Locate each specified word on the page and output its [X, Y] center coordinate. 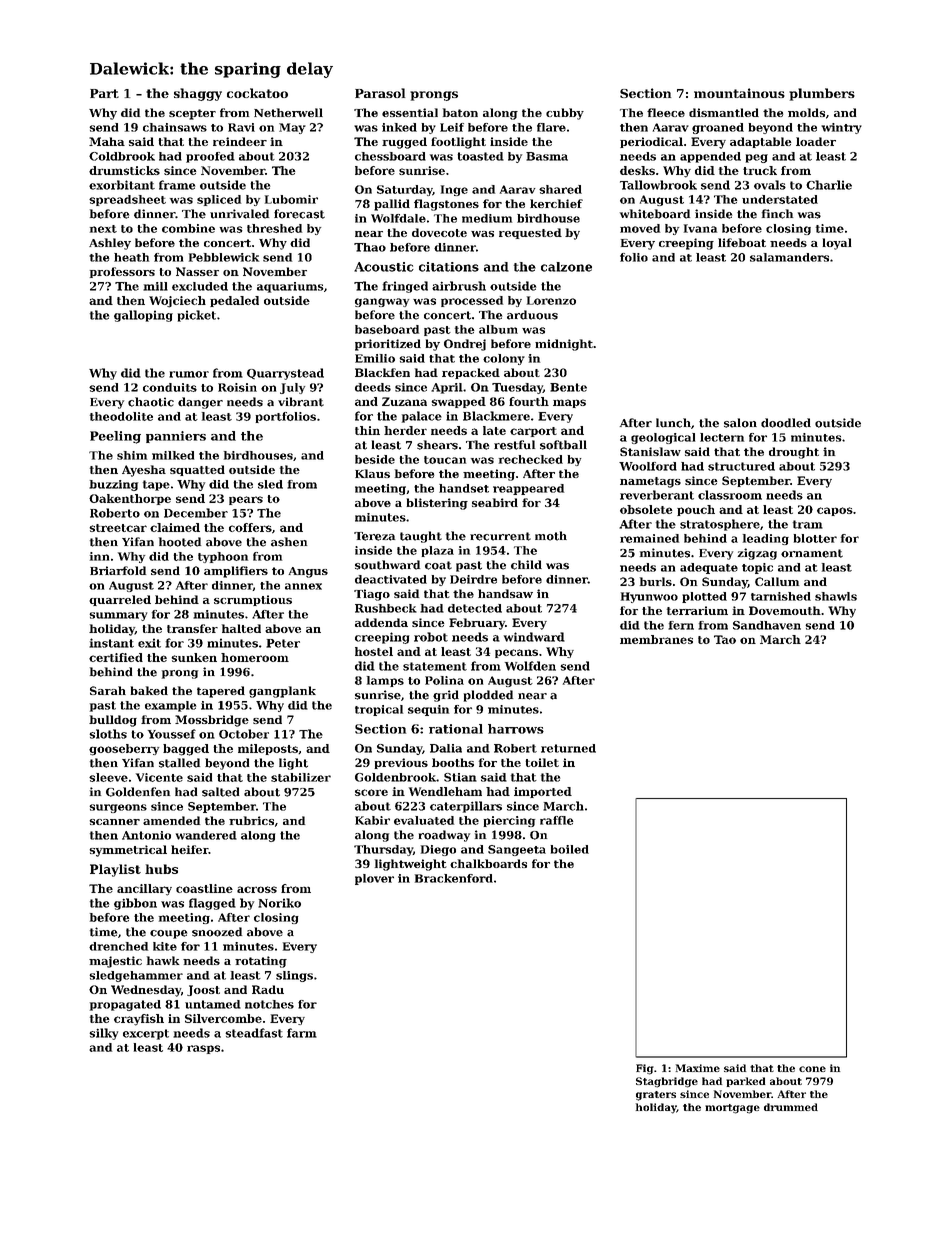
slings [294, 976]
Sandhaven [767, 625]
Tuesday [517, 388]
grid [446, 696]
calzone [566, 267]
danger [200, 403]
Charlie [829, 185]
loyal [837, 244]
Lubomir [291, 199]
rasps [203, 1049]
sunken [194, 657]
